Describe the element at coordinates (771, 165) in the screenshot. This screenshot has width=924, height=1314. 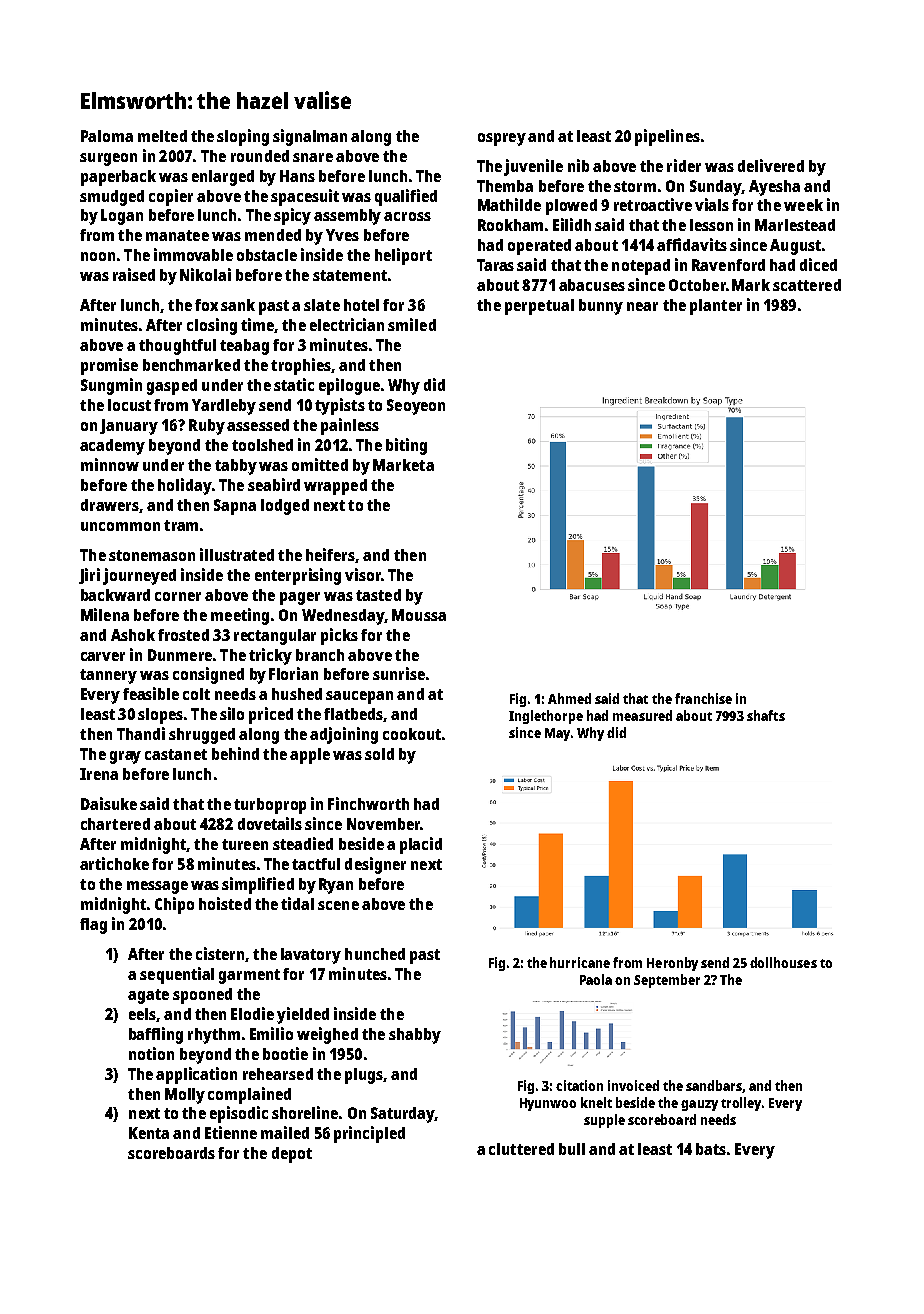
I see `delivered` at that location.
